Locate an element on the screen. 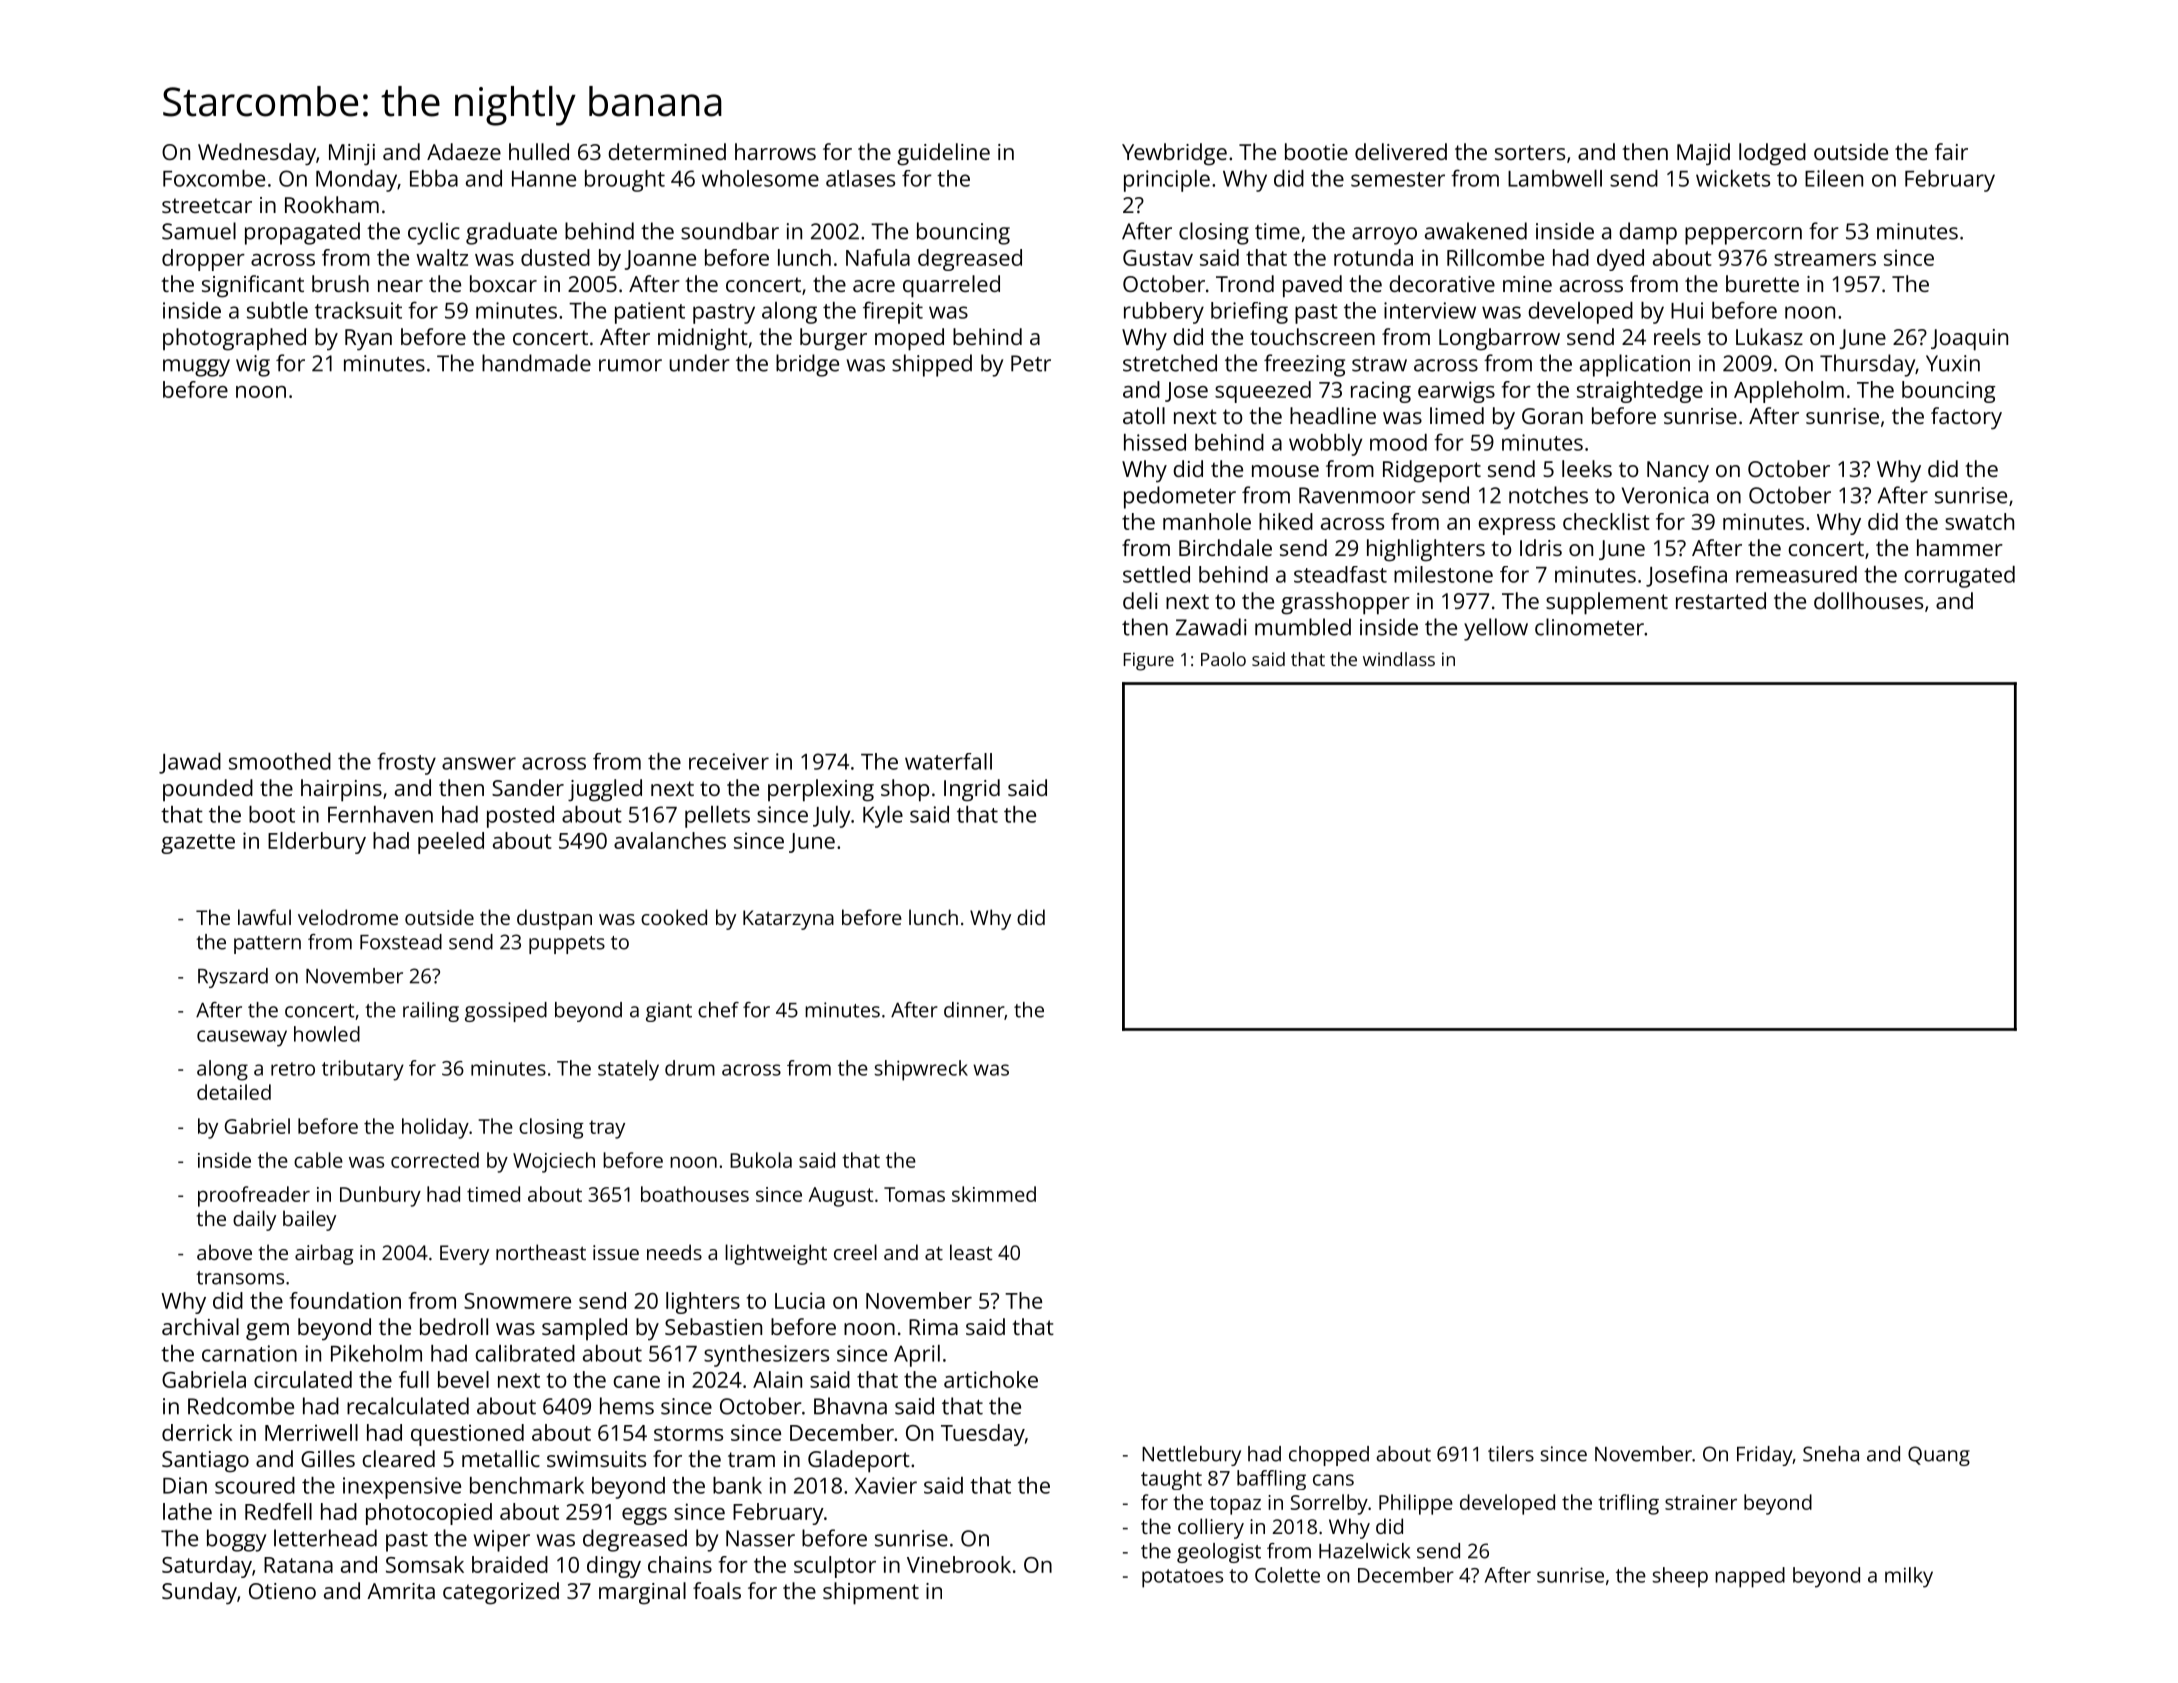  derrick is located at coordinates (197, 1432).
